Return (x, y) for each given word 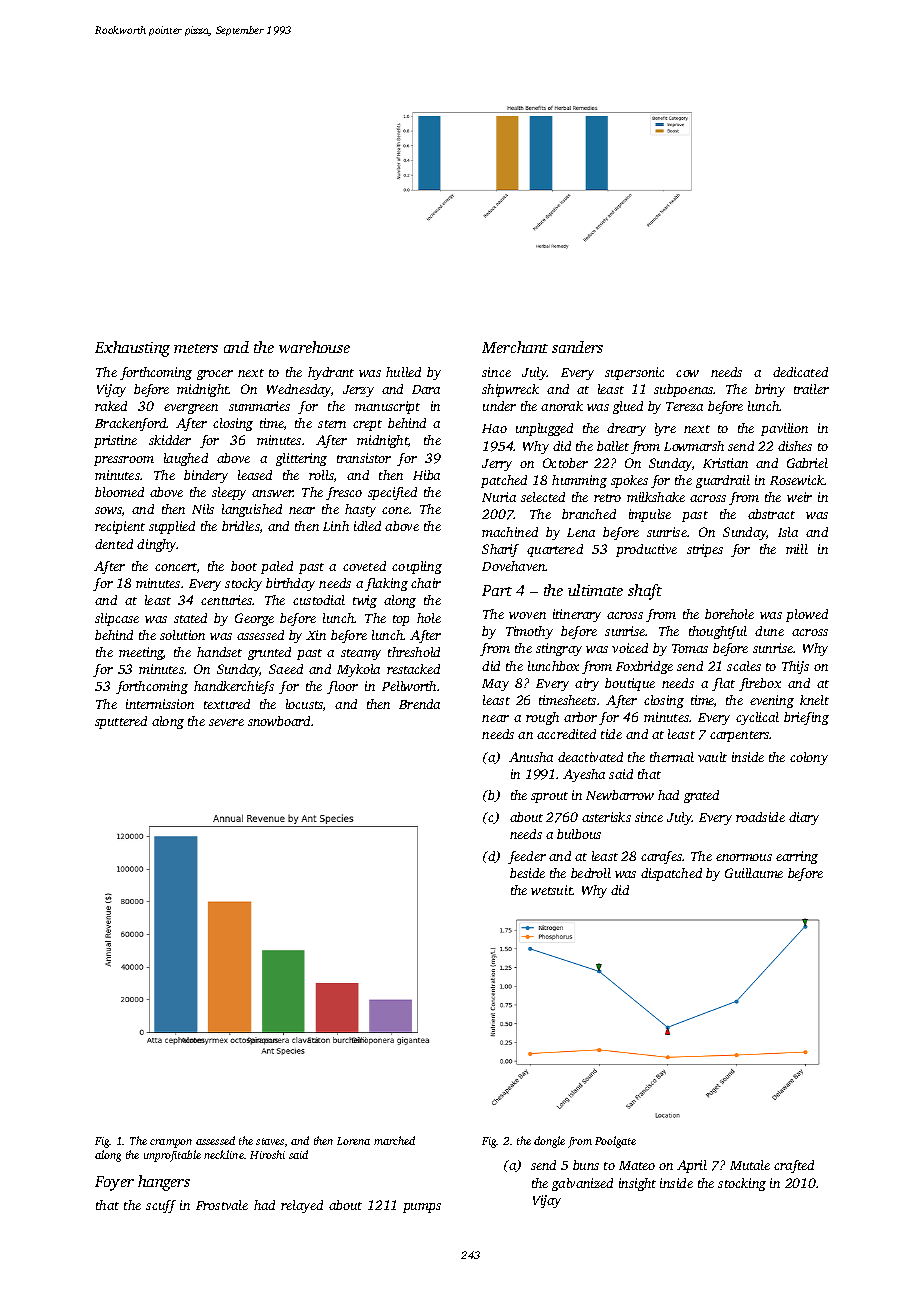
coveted (364, 566)
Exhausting (132, 349)
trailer (811, 389)
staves (270, 1141)
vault (712, 757)
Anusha (531, 757)
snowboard (279, 721)
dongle (549, 1142)
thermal (672, 757)
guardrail (723, 481)
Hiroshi (267, 1154)
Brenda (419, 704)
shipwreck (510, 390)
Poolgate (615, 1142)
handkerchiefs (234, 687)
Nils (203, 509)
